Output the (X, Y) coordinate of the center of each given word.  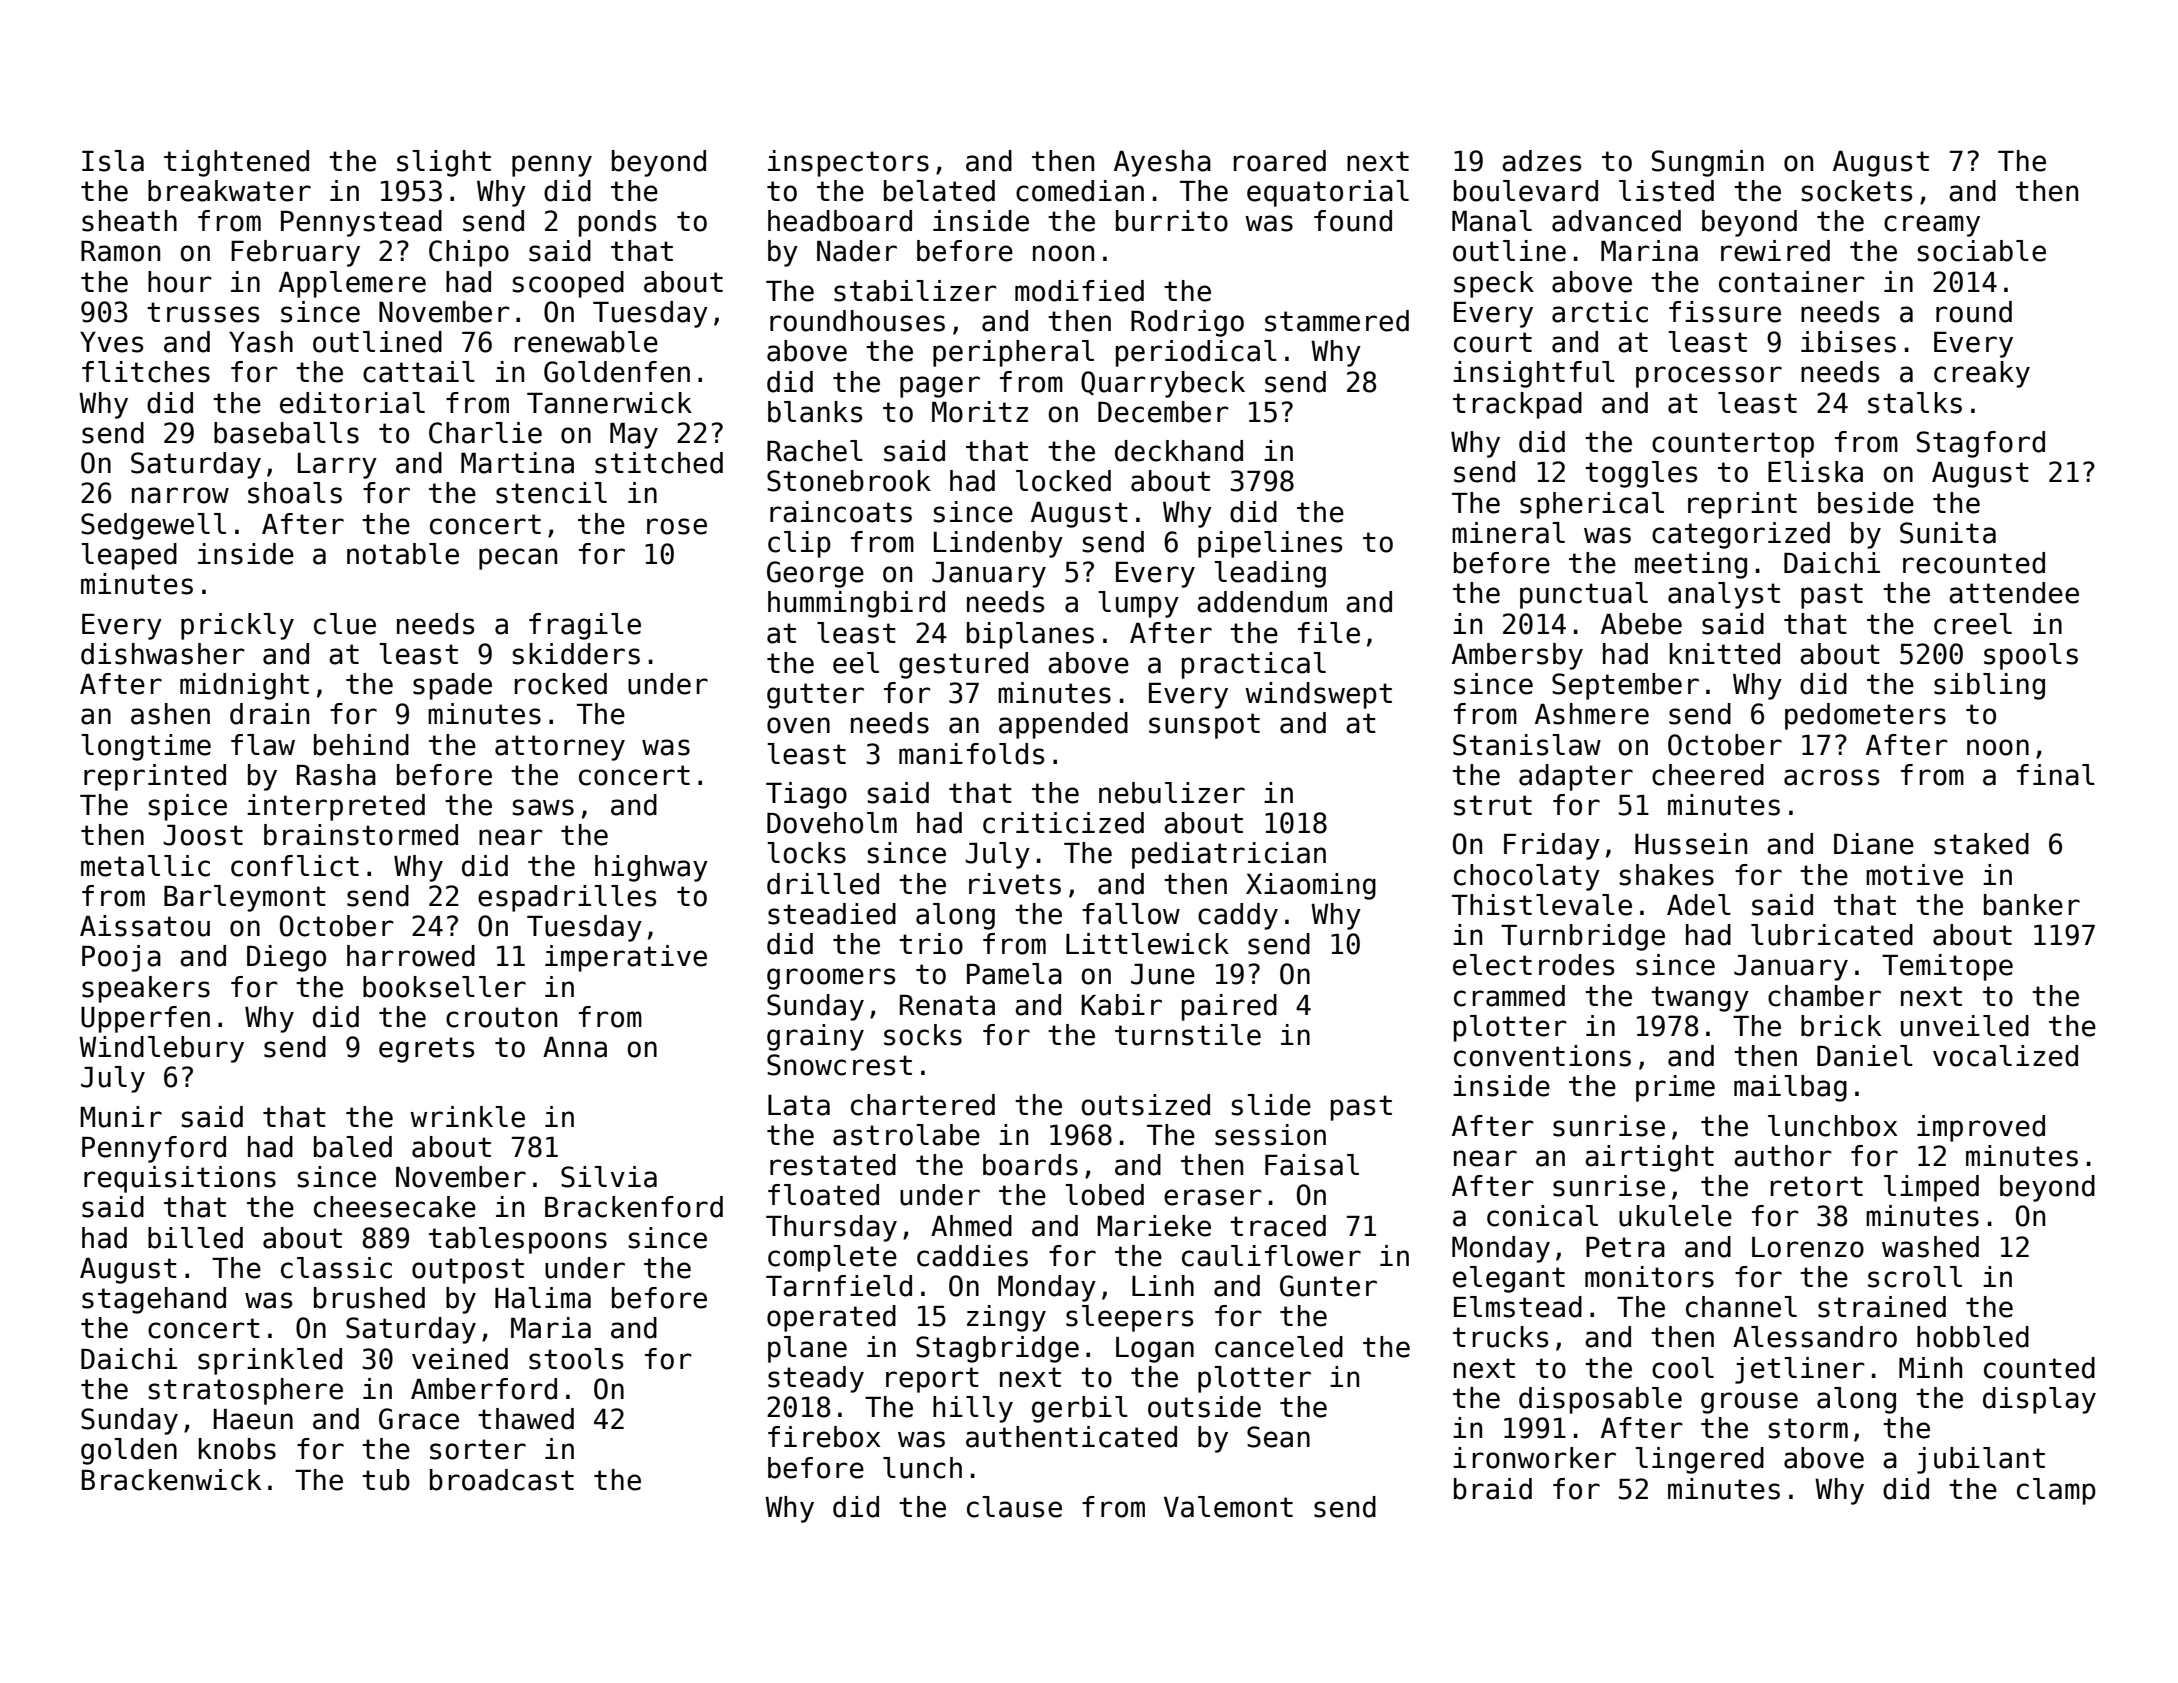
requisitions (180, 1179)
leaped (129, 556)
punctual (1584, 595)
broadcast (502, 1480)
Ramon (120, 251)
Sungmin (1708, 163)
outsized (1145, 1105)
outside (1204, 1407)
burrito (1172, 221)
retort (1817, 1186)
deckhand (1179, 451)
